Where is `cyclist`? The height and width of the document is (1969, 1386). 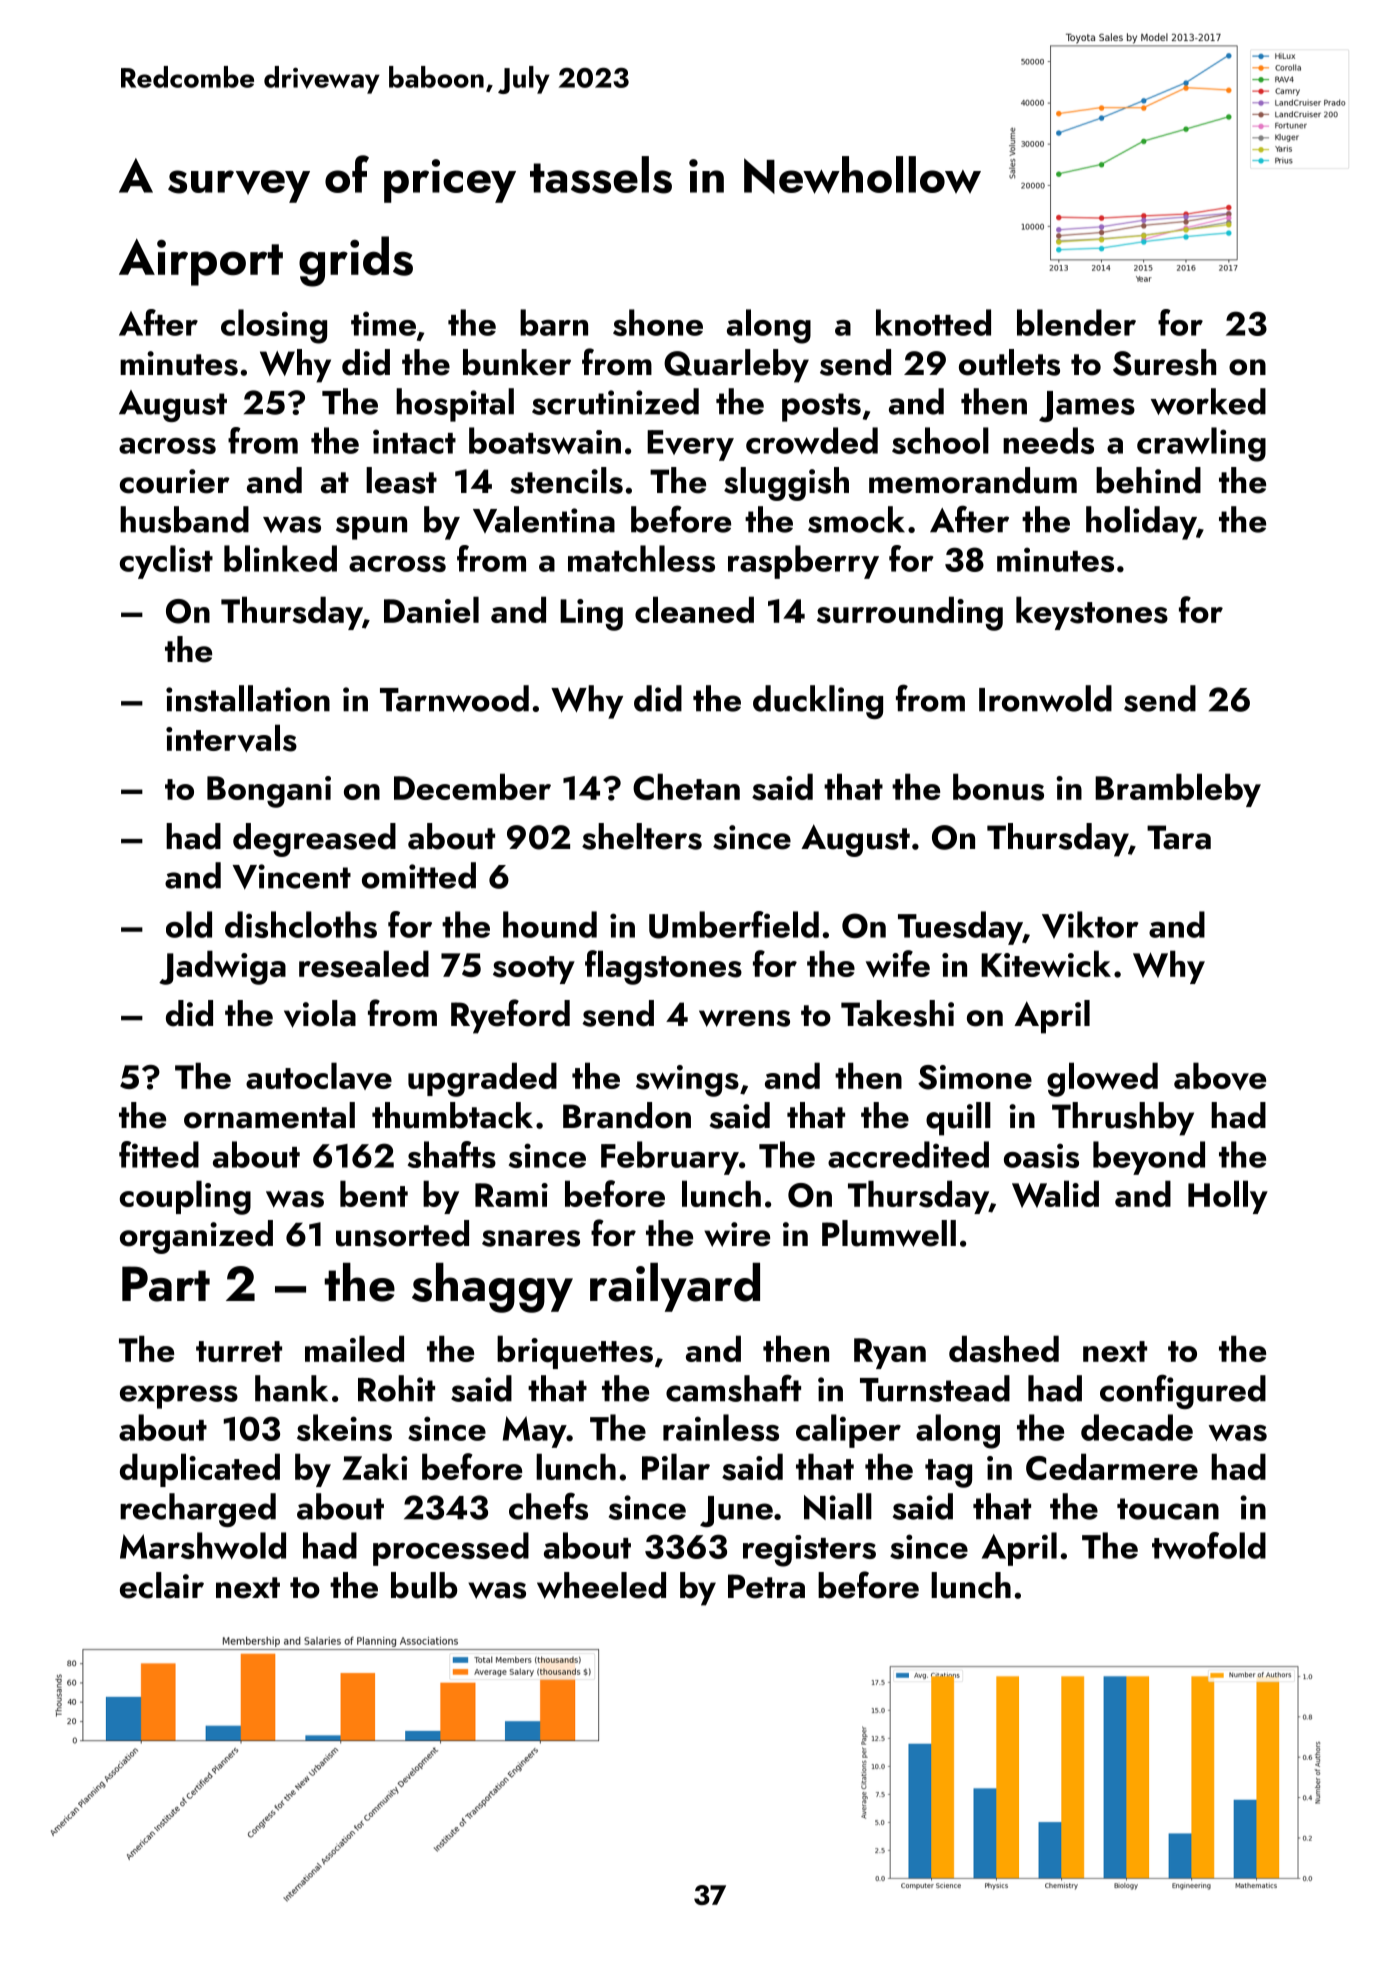 cyclist is located at coordinates (166, 562).
